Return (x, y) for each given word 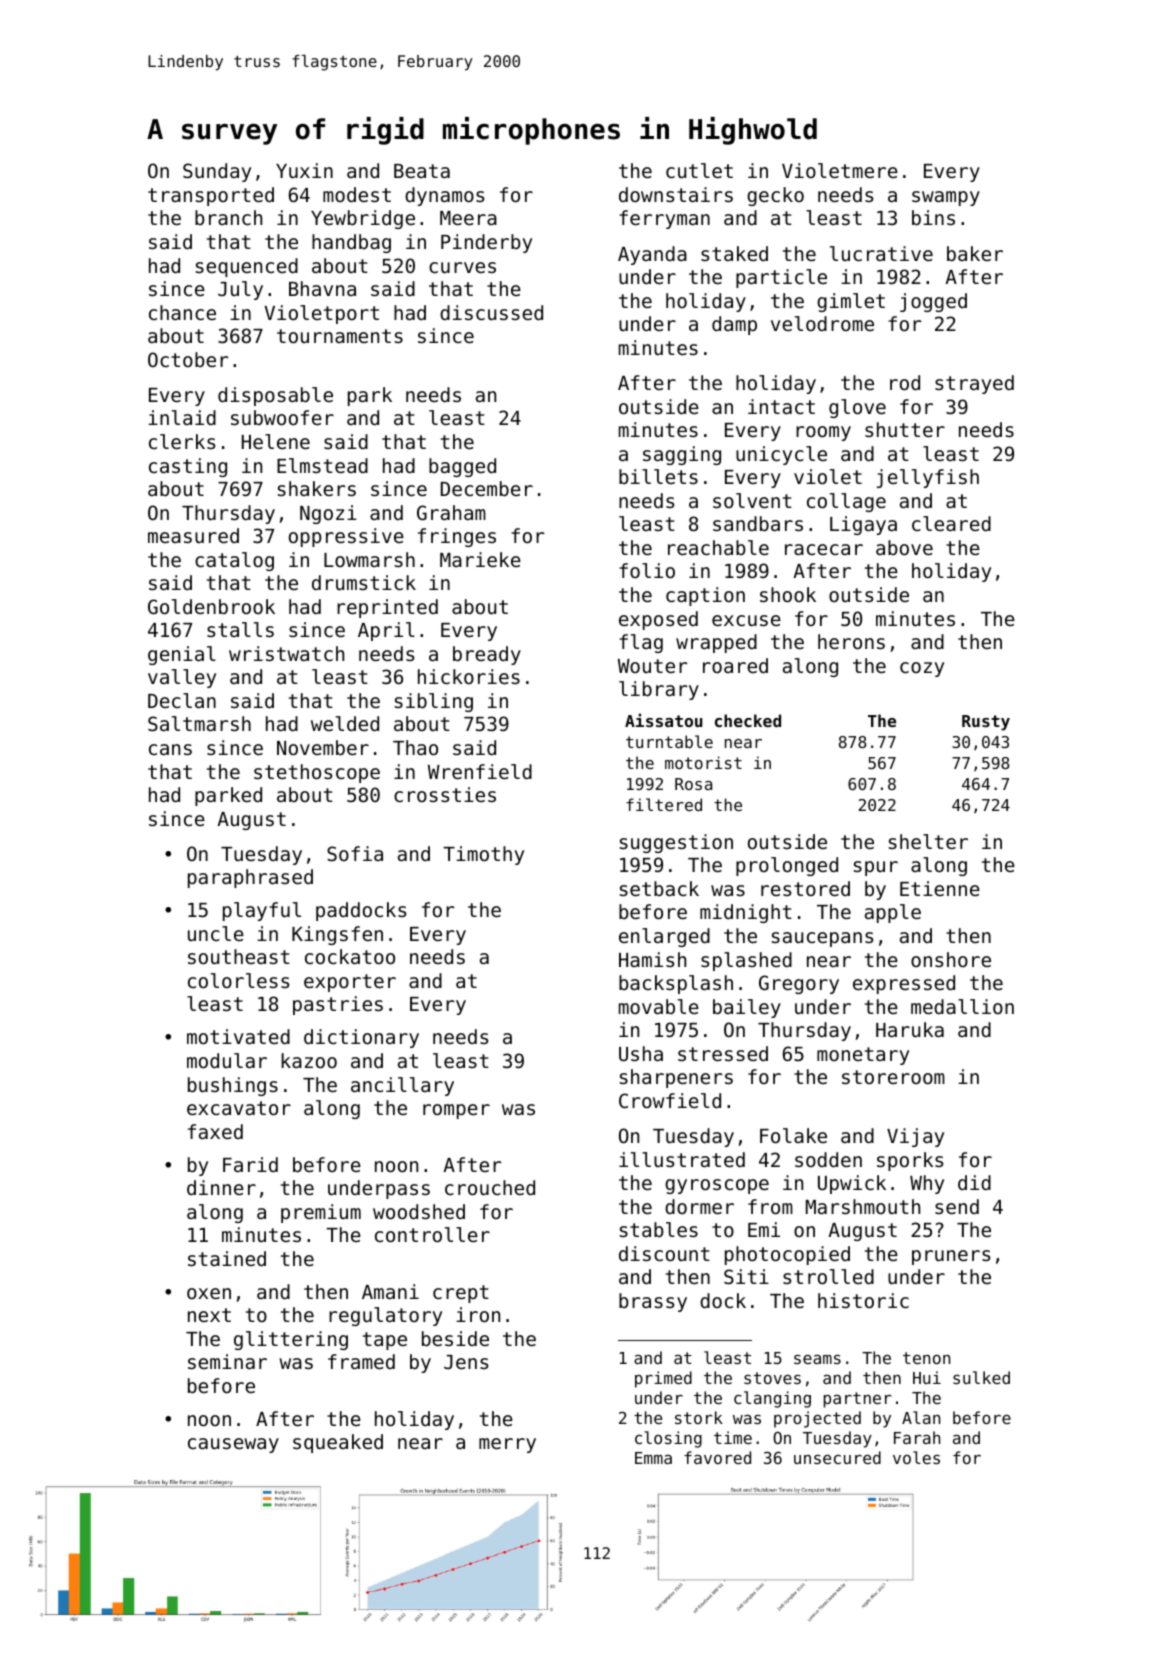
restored (805, 888)
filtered (664, 804)
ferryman (664, 219)
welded (345, 723)
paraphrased (250, 878)
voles (916, 1457)
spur (876, 868)
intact (781, 406)
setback (659, 888)
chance (182, 312)
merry (507, 1445)
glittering (291, 1340)
